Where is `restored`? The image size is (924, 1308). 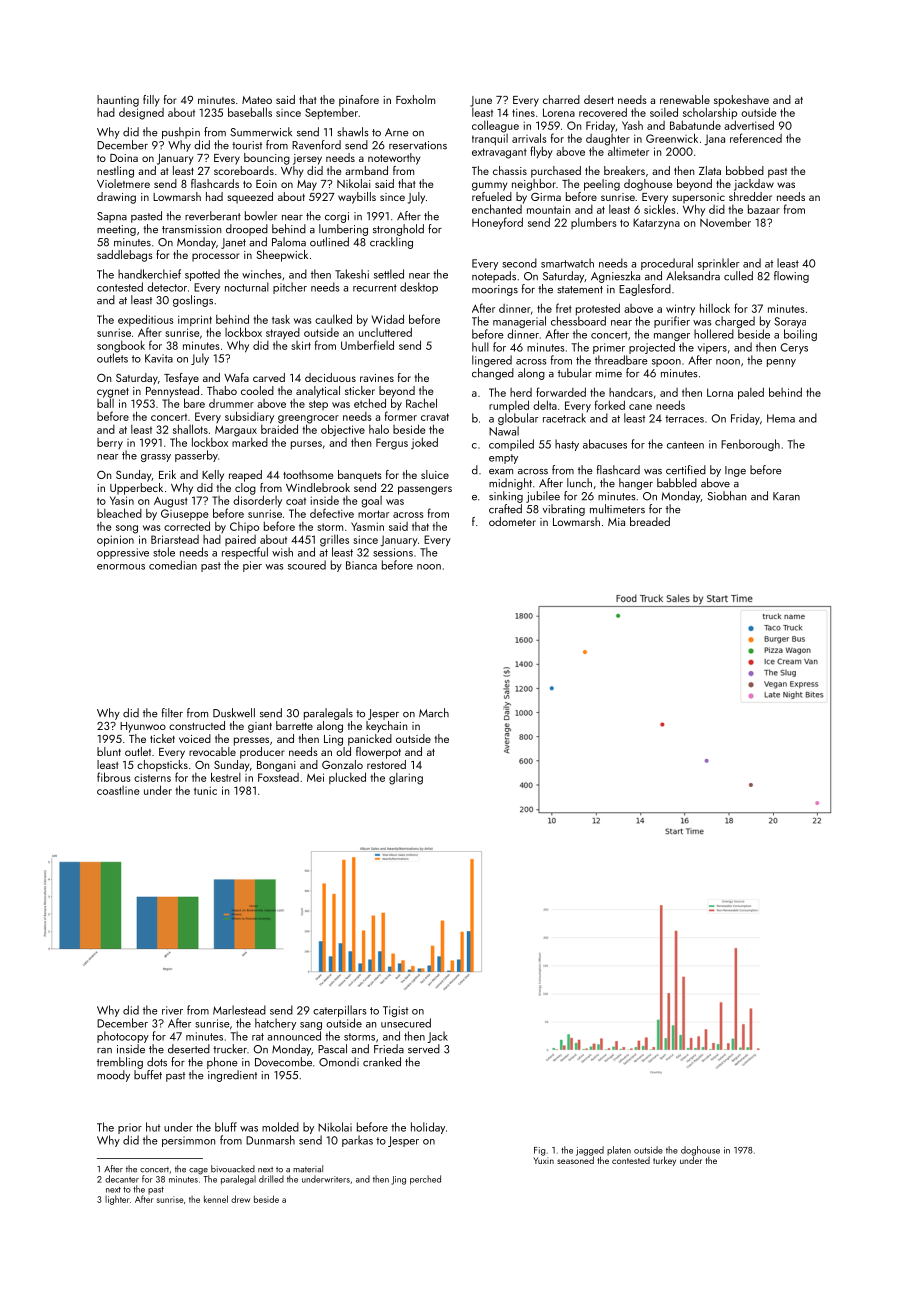
restored is located at coordinates (386, 764).
